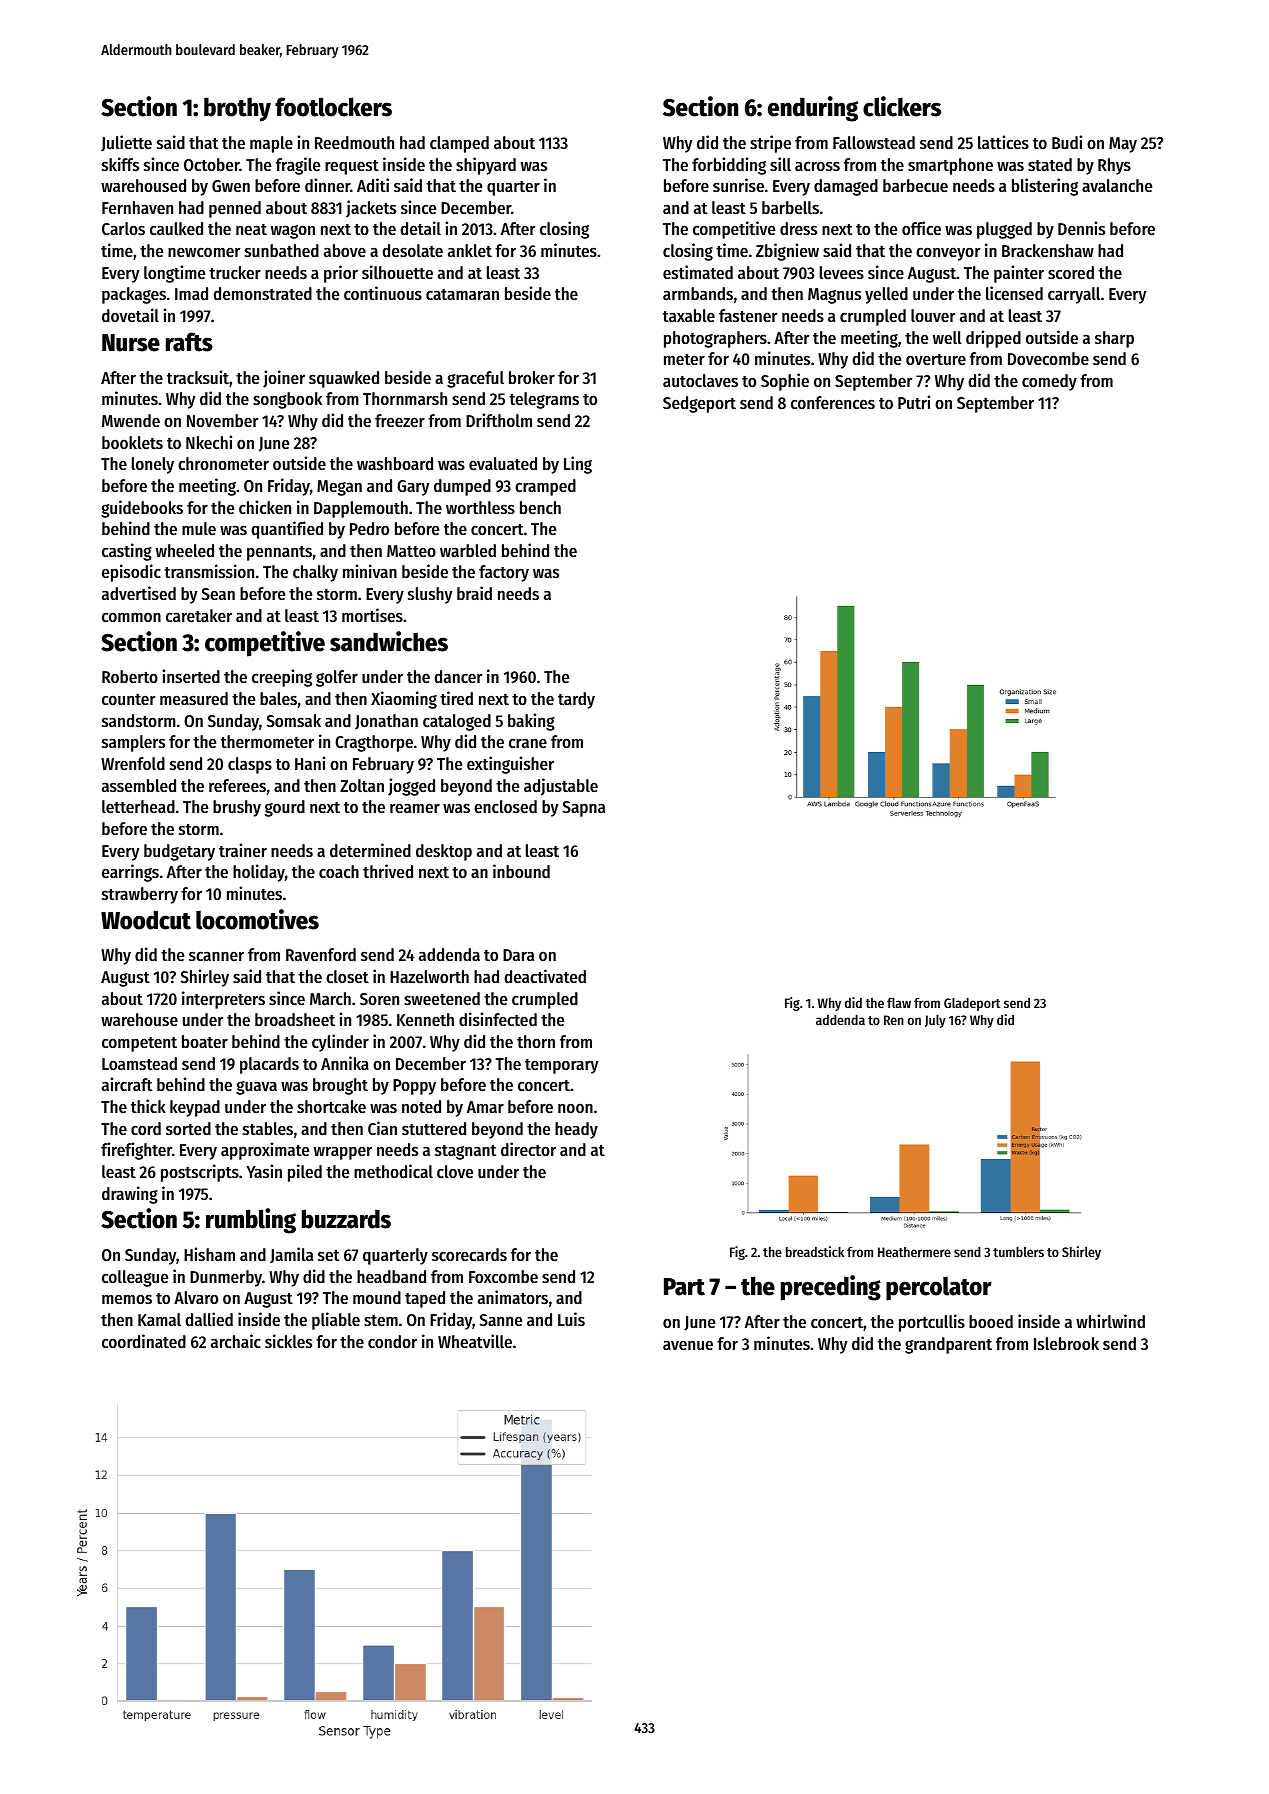  I want to click on colleague, so click(135, 1278).
